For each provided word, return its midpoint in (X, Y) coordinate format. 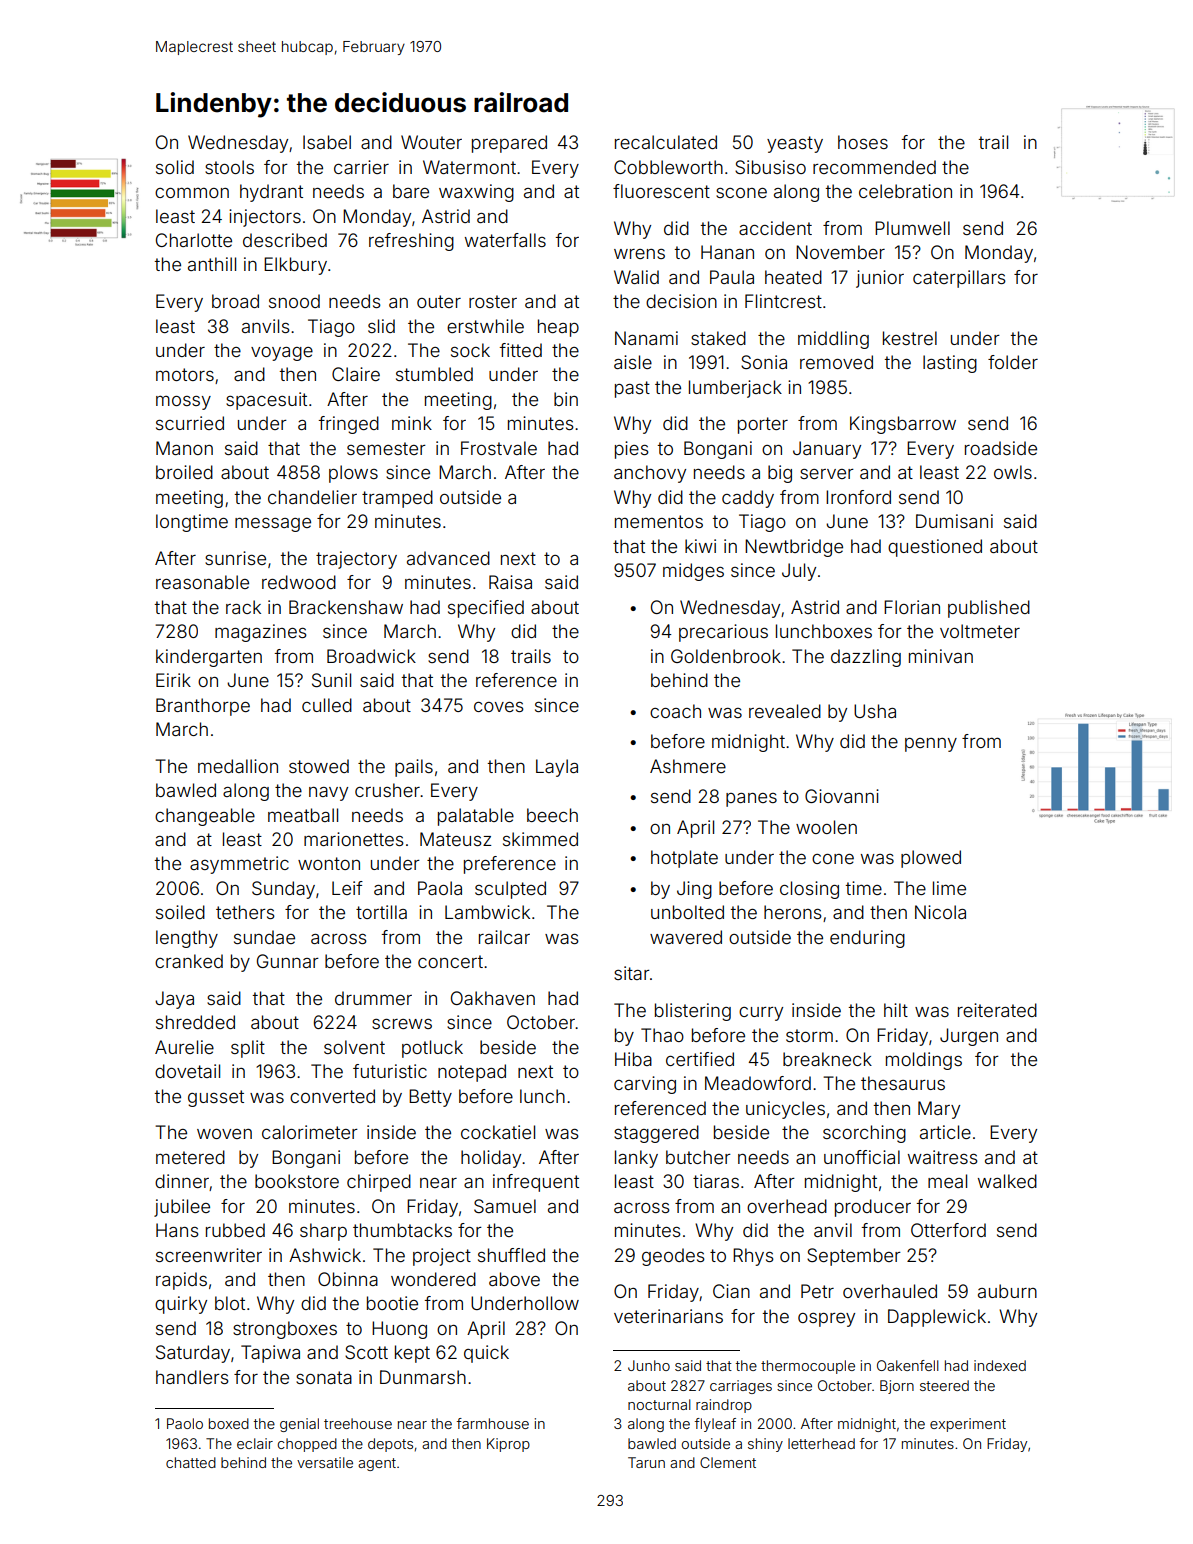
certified (700, 1059)
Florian (912, 607)
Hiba (633, 1059)
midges (693, 572)
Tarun (646, 1462)
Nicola (940, 912)
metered (190, 1157)
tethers (245, 912)
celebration (905, 191)
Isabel (327, 142)
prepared (509, 144)
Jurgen (969, 1037)
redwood (299, 582)
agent (377, 1464)
